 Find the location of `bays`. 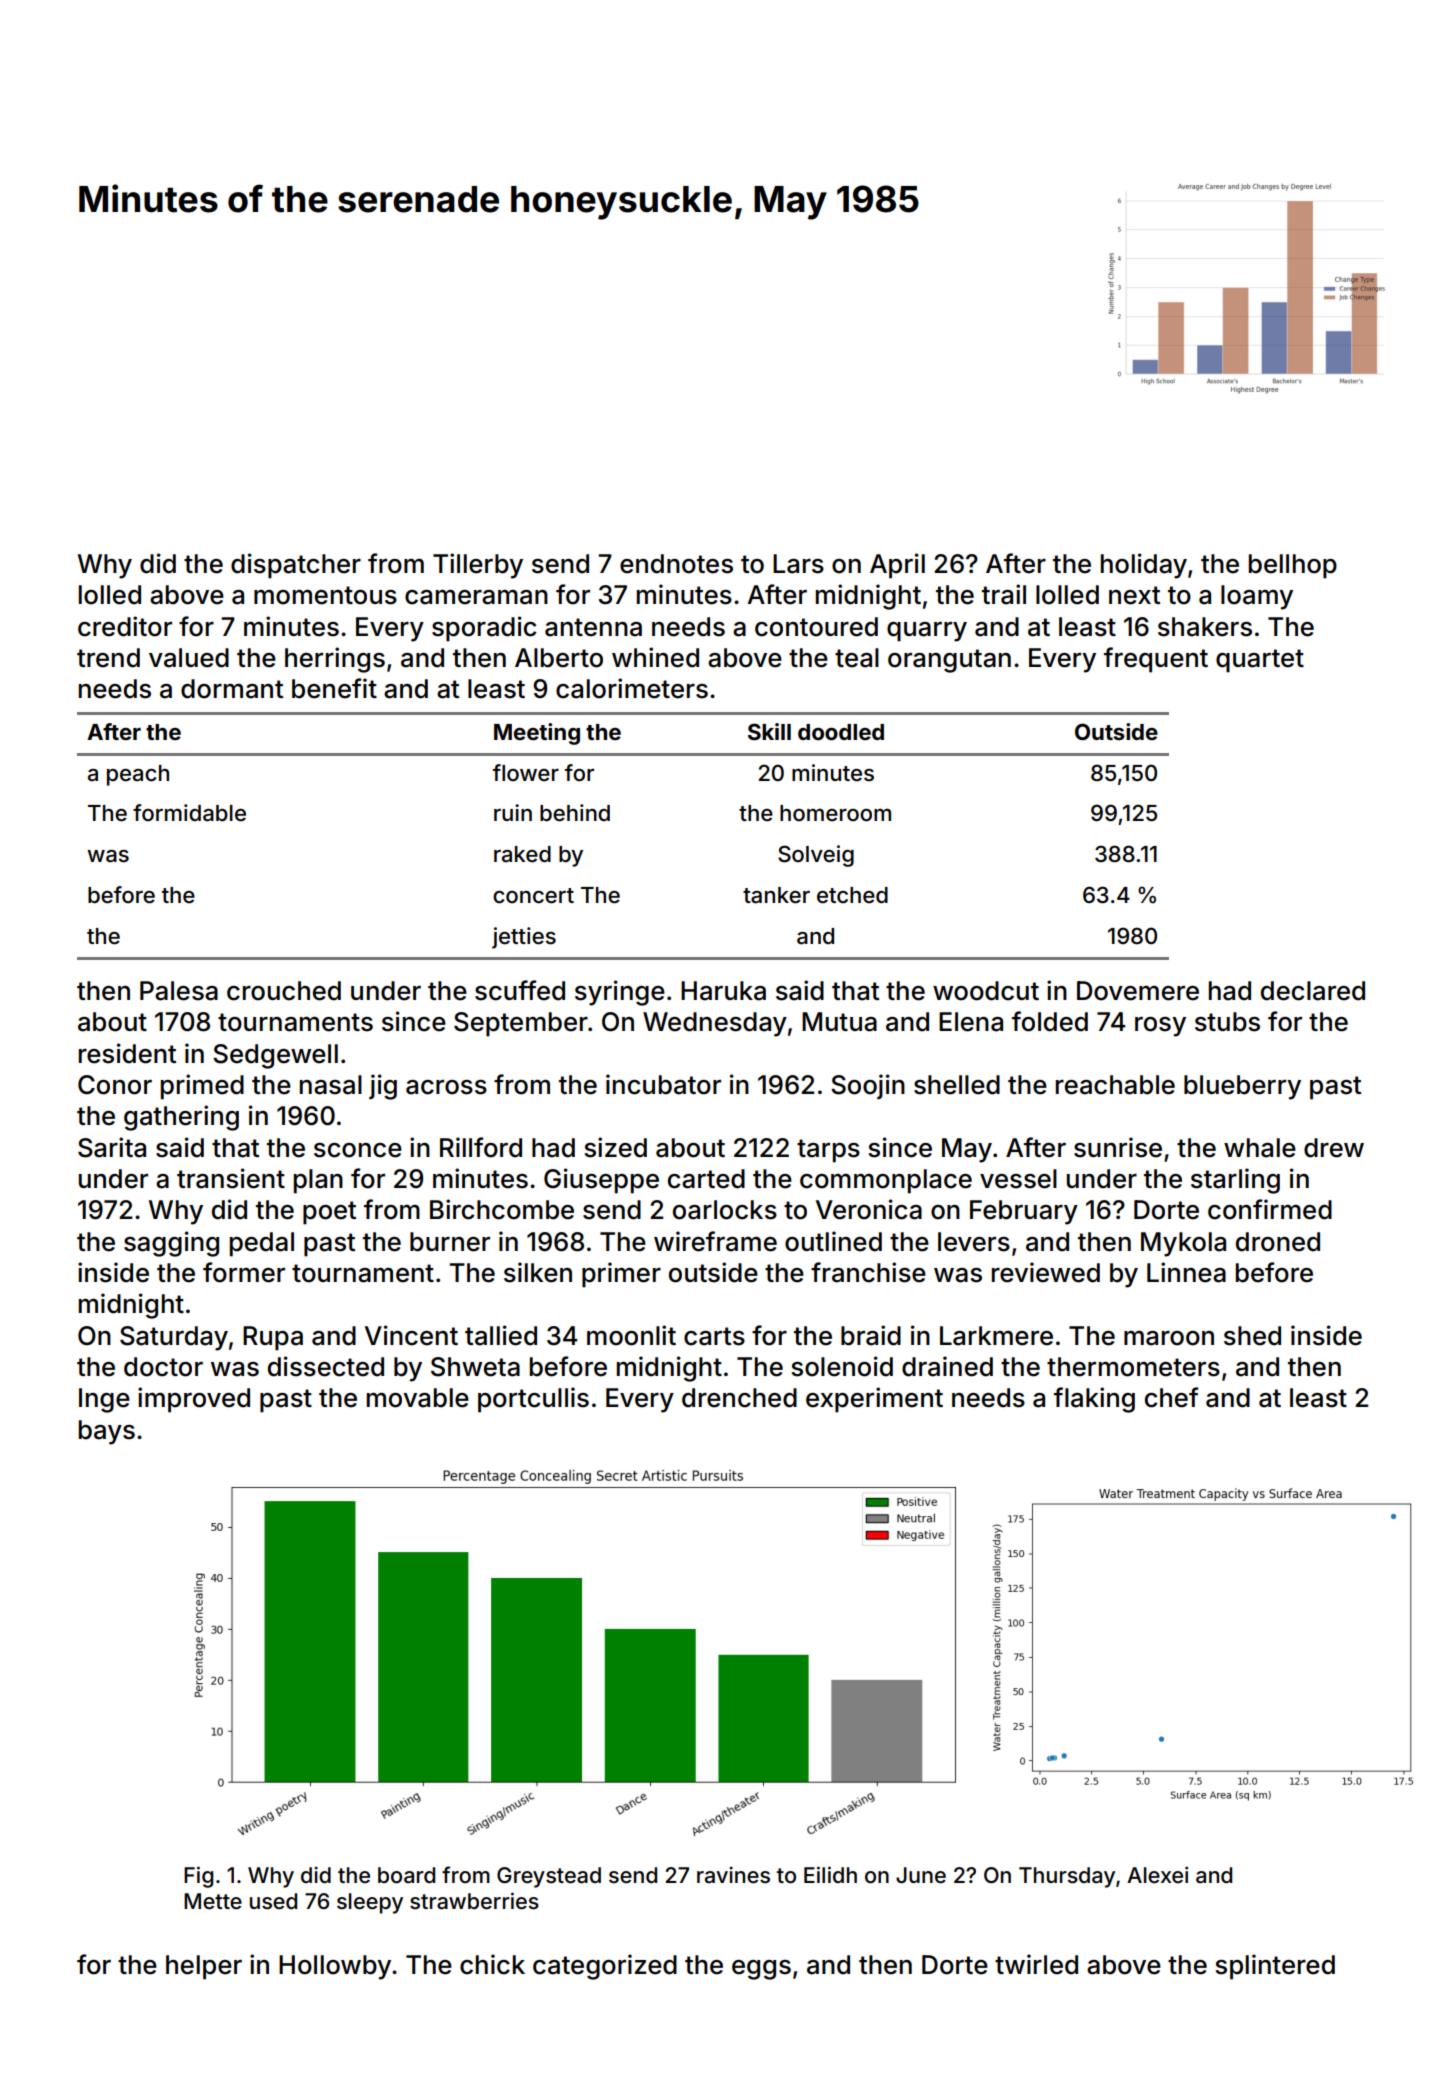

bays is located at coordinates (107, 1432).
